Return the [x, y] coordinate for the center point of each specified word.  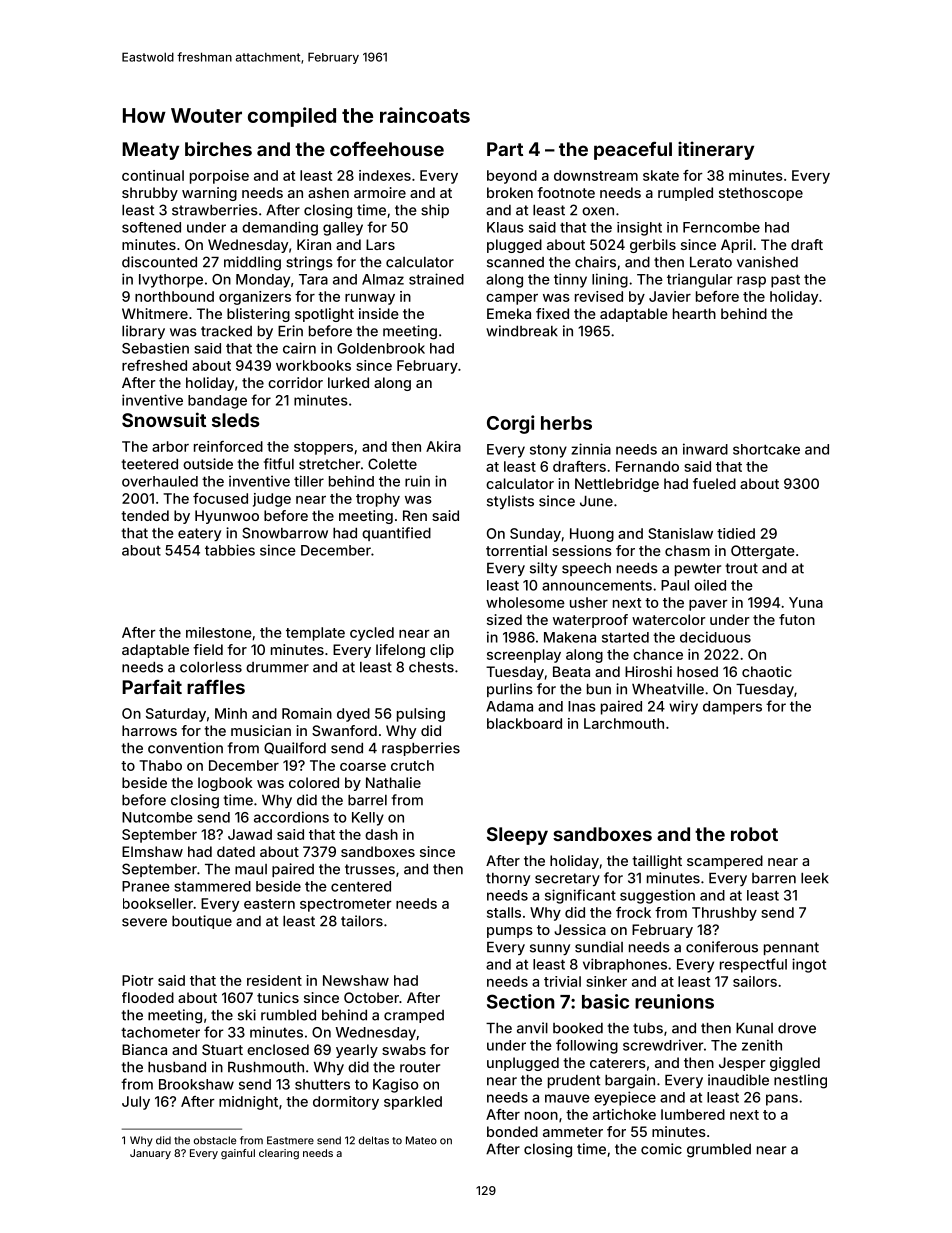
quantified [396, 534]
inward [705, 449]
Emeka [509, 313]
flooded [148, 997]
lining [610, 280]
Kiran [314, 244]
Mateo [421, 1140]
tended [145, 515]
